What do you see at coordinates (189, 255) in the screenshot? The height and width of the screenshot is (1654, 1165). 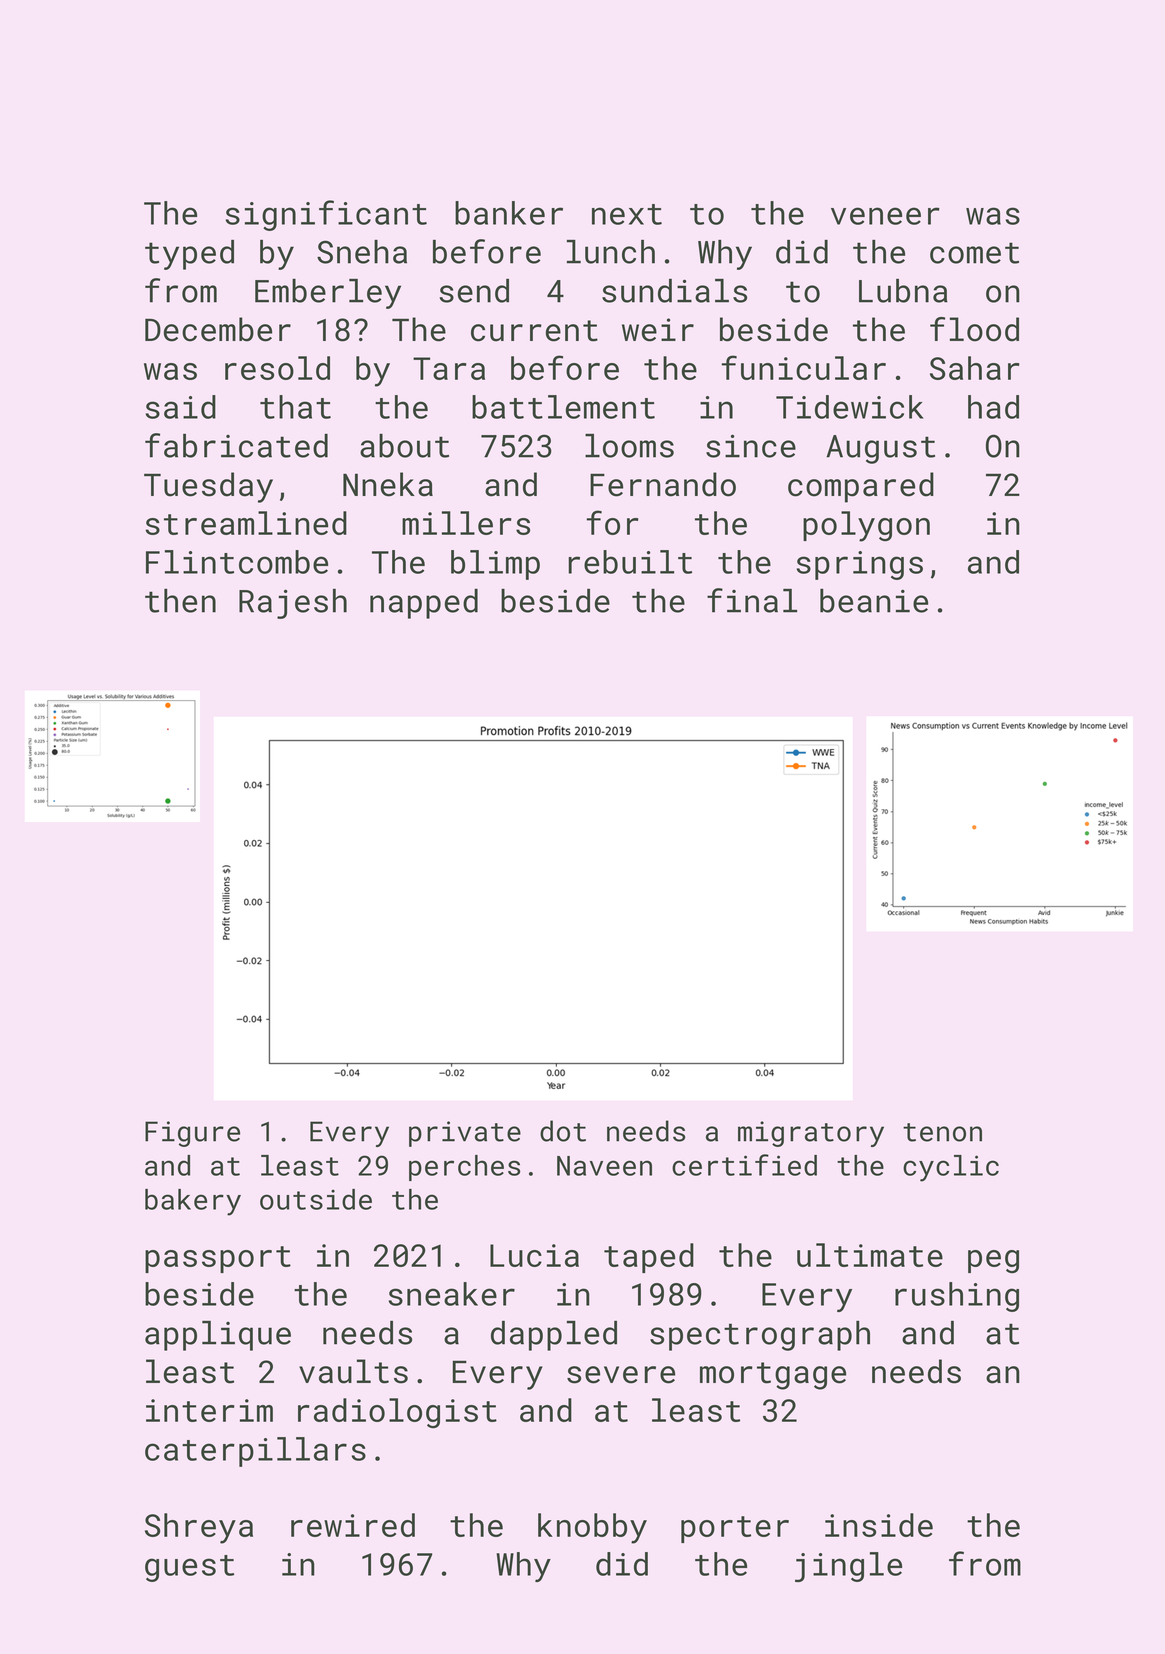 I see `typed` at bounding box center [189, 255].
